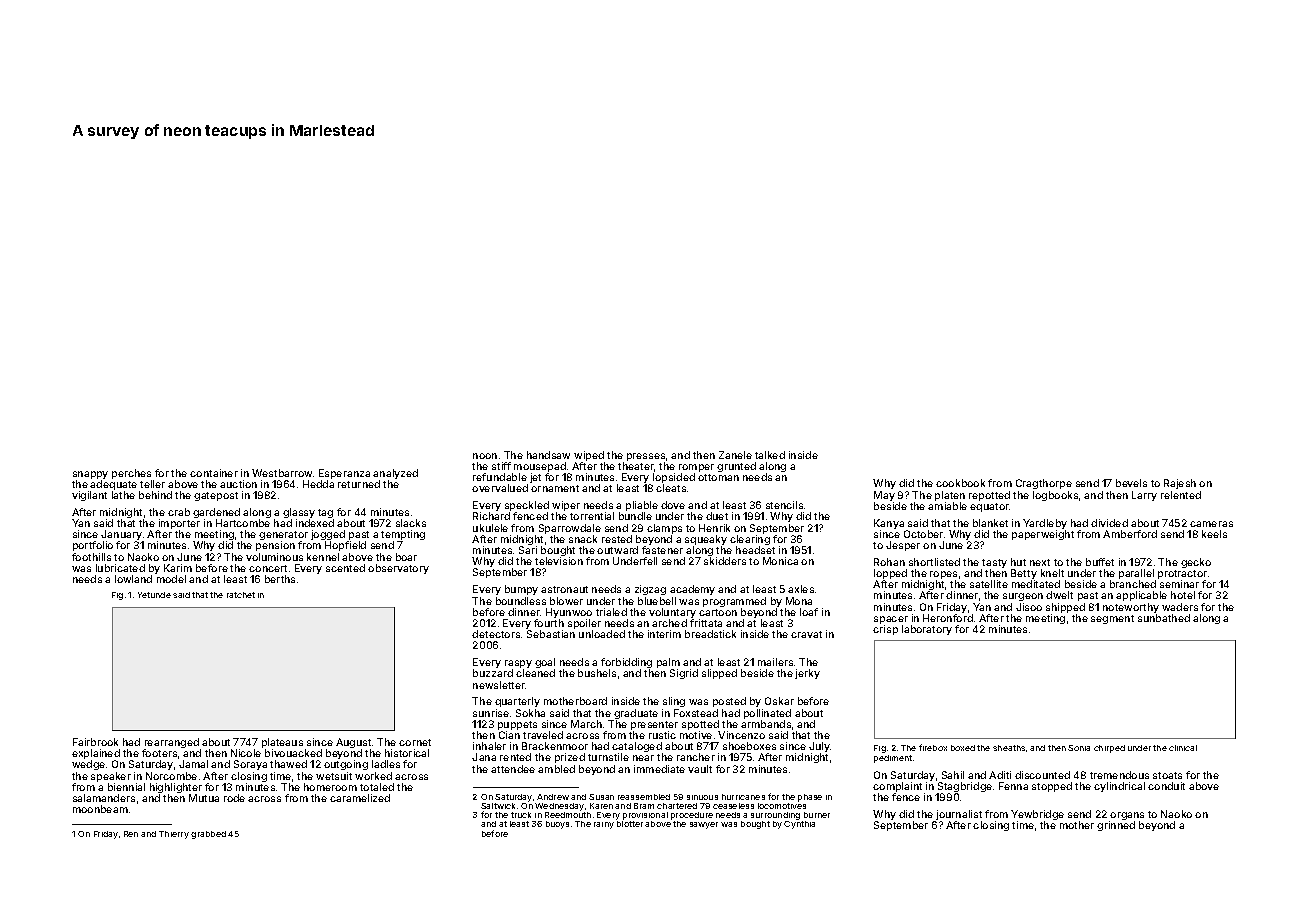 The height and width of the screenshot is (924, 1308). What do you see at coordinates (241, 595) in the screenshot?
I see `ratchet` at bounding box center [241, 595].
